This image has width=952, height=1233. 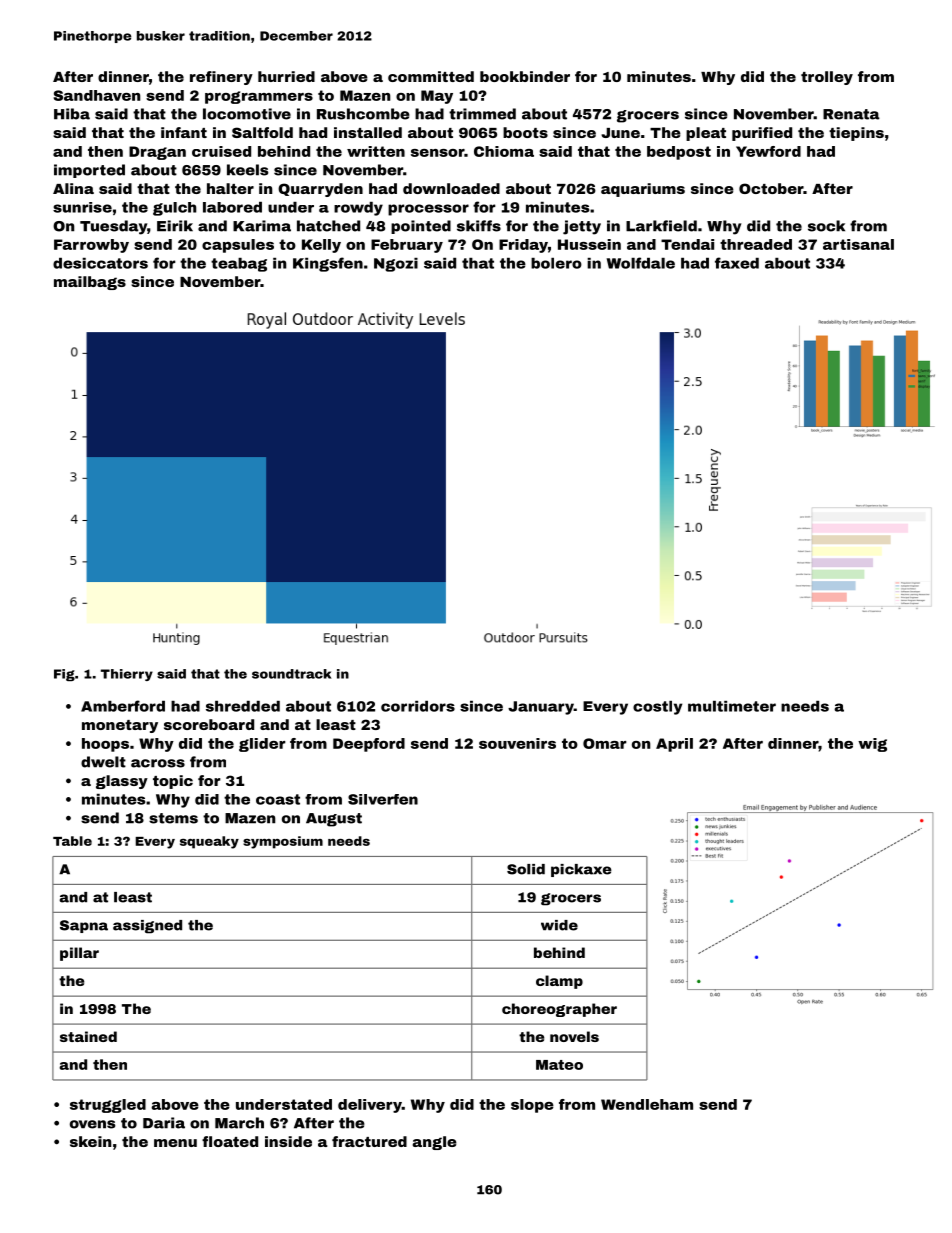 I want to click on committed, so click(x=431, y=76).
